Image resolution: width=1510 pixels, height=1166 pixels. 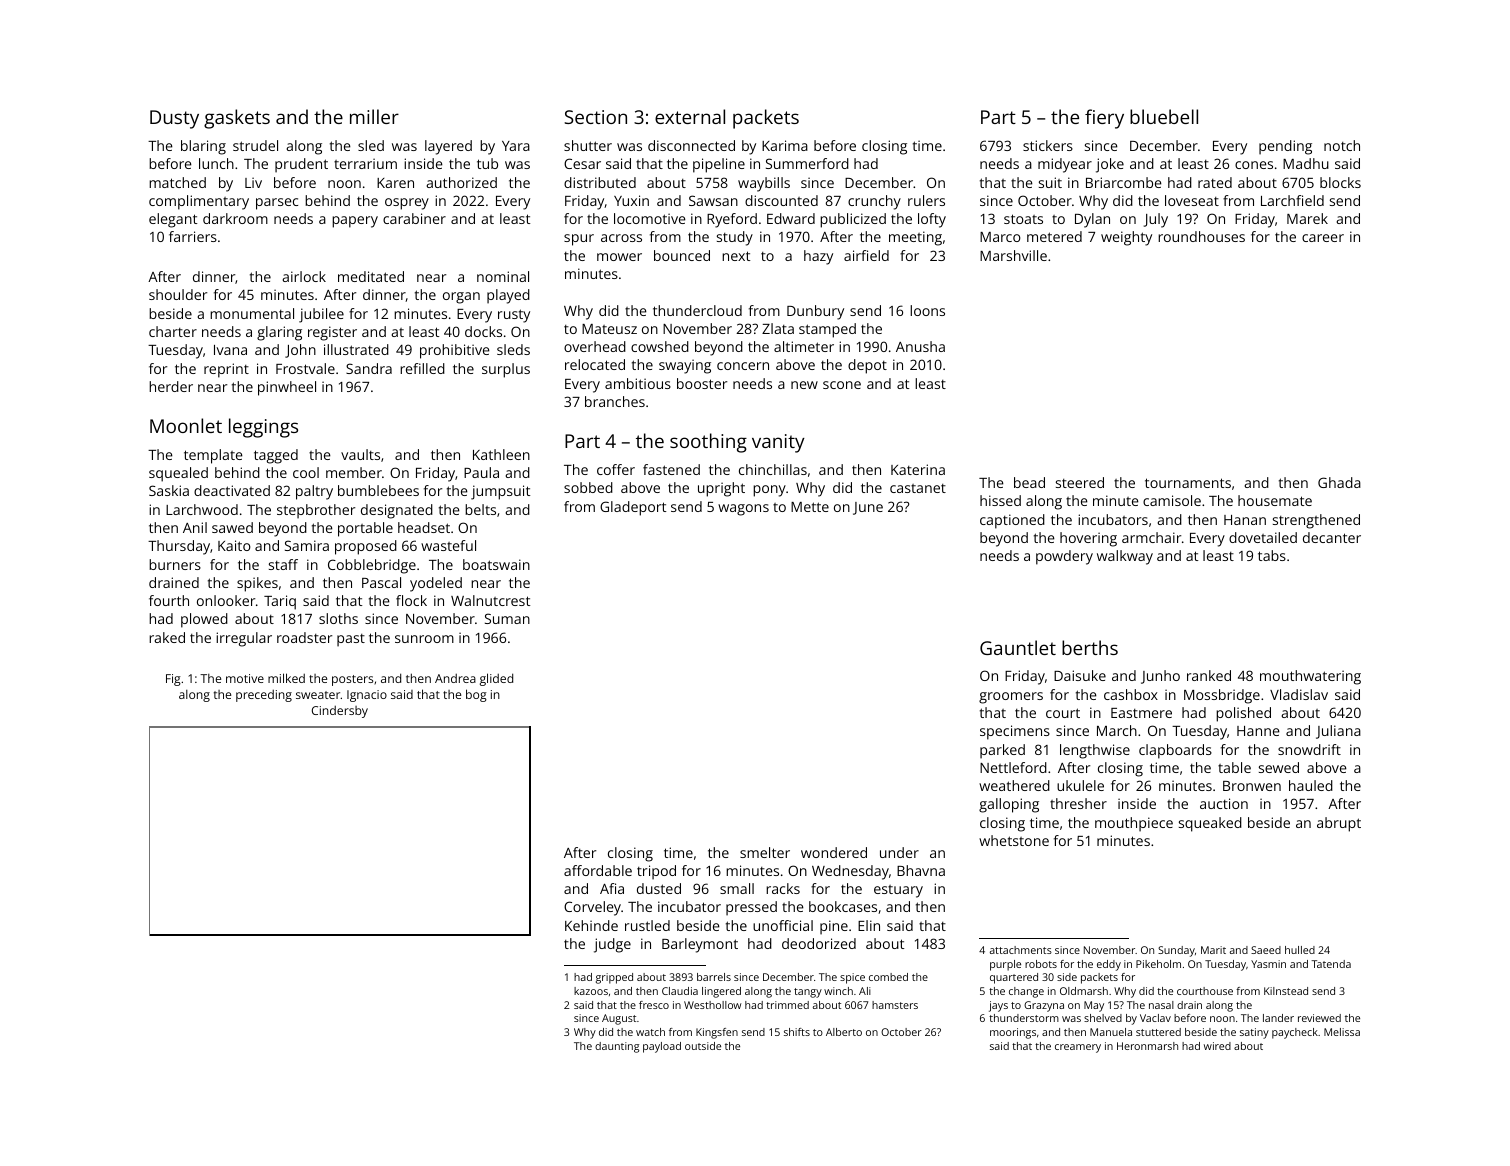 What do you see at coordinates (1092, 220) in the screenshot?
I see `Dylan` at bounding box center [1092, 220].
